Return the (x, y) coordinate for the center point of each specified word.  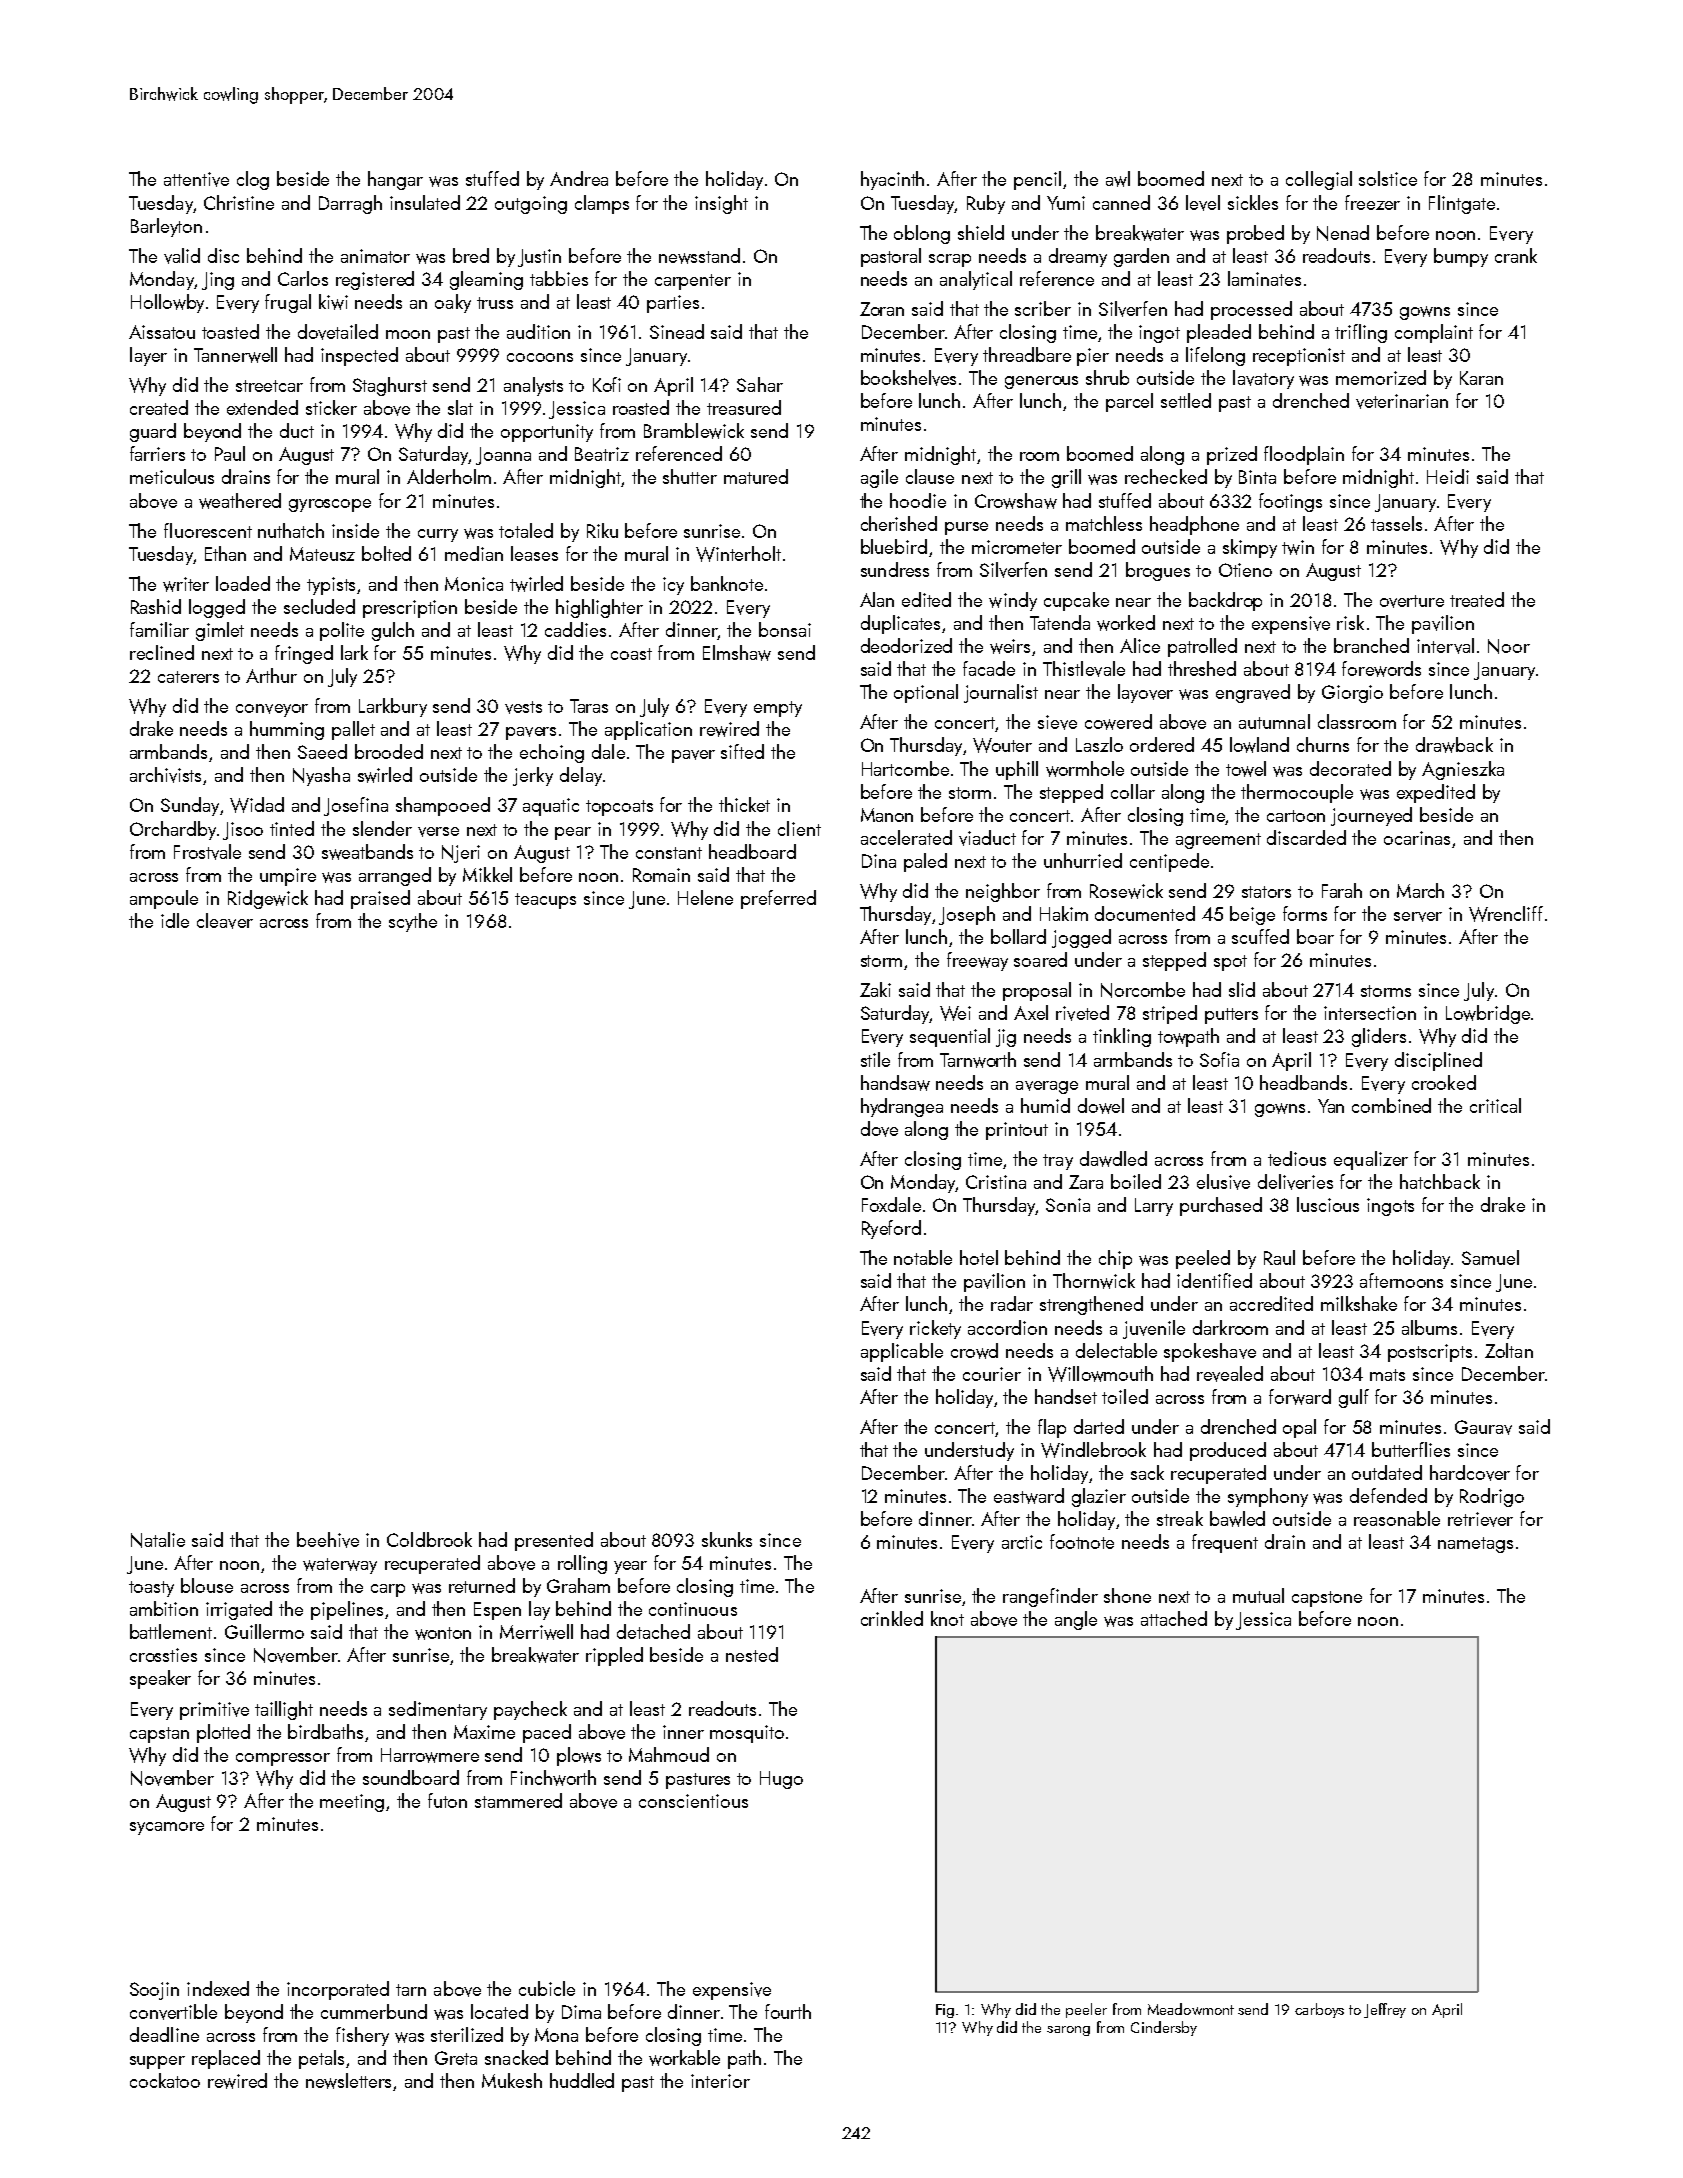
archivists (165, 775)
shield (981, 232)
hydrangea (902, 1107)
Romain (661, 875)
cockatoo (165, 2080)
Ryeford (891, 1229)
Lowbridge (1488, 1014)
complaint (1434, 333)
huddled (582, 2080)
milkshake (1359, 1303)
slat (460, 407)
